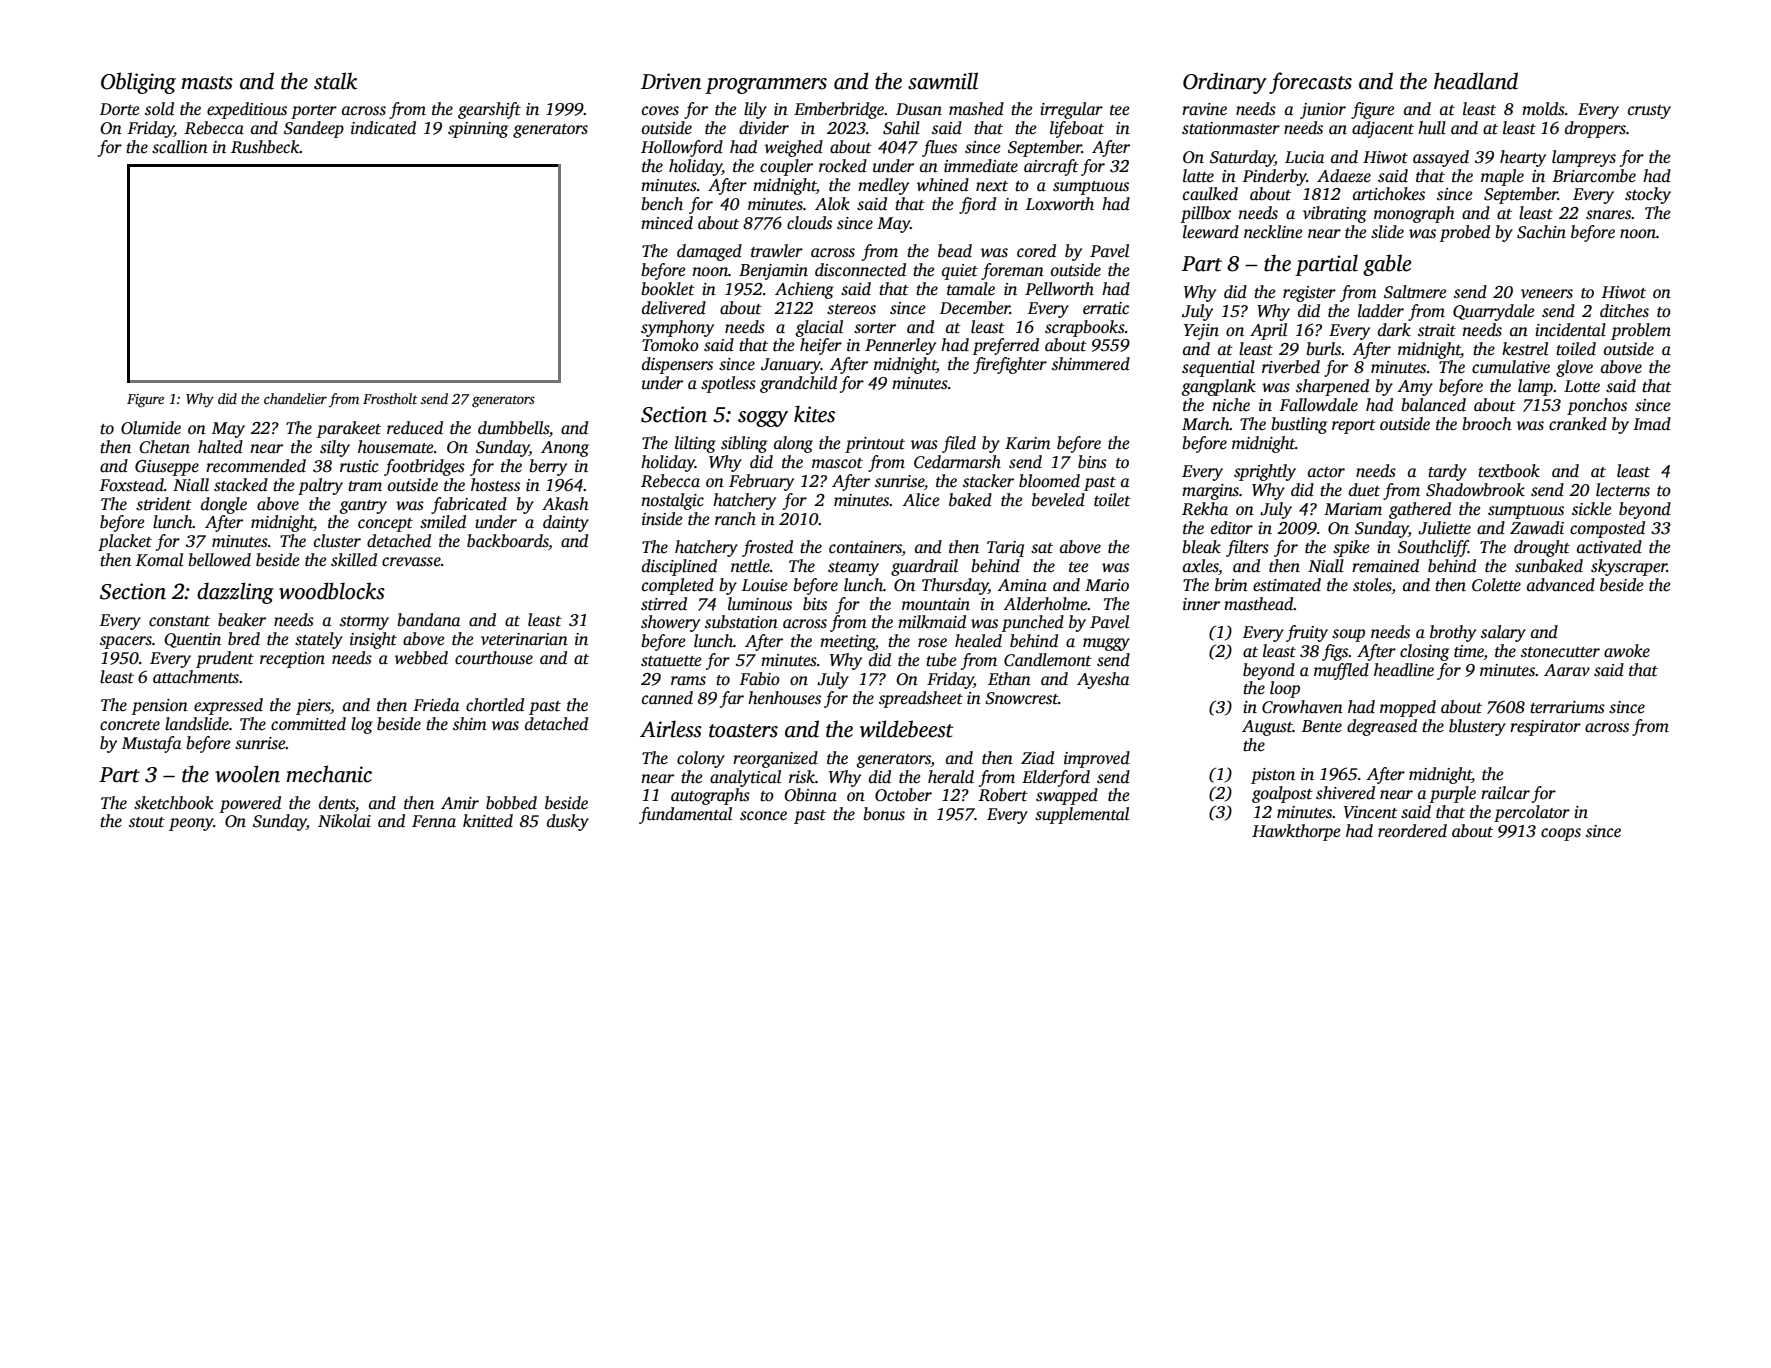  What do you see at coordinates (1323, 111) in the document?
I see `junior` at bounding box center [1323, 111].
